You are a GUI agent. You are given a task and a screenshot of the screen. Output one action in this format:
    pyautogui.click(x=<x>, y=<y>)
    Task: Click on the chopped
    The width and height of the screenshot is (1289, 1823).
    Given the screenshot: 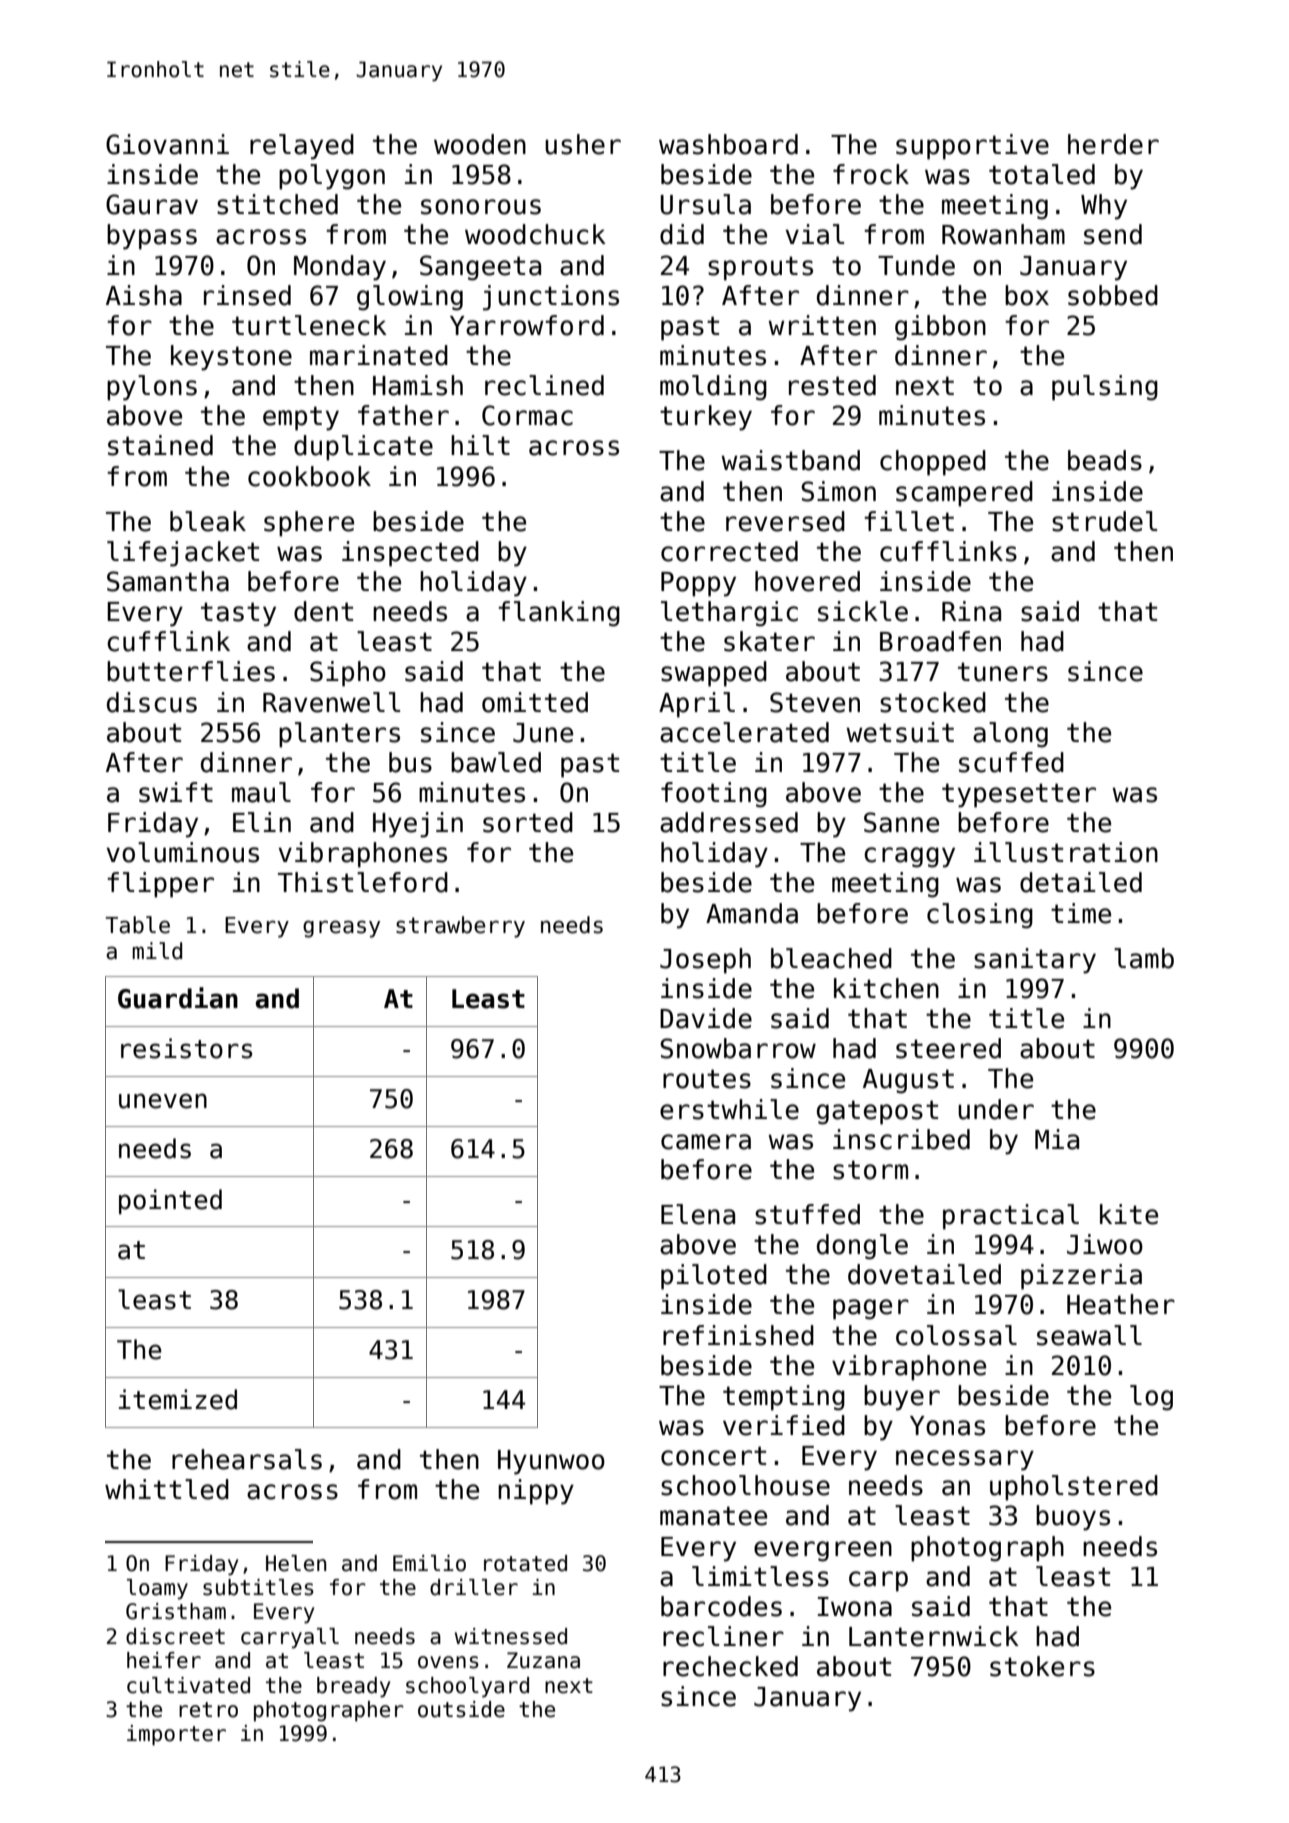 What is the action you would take?
    pyautogui.click(x=933, y=463)
